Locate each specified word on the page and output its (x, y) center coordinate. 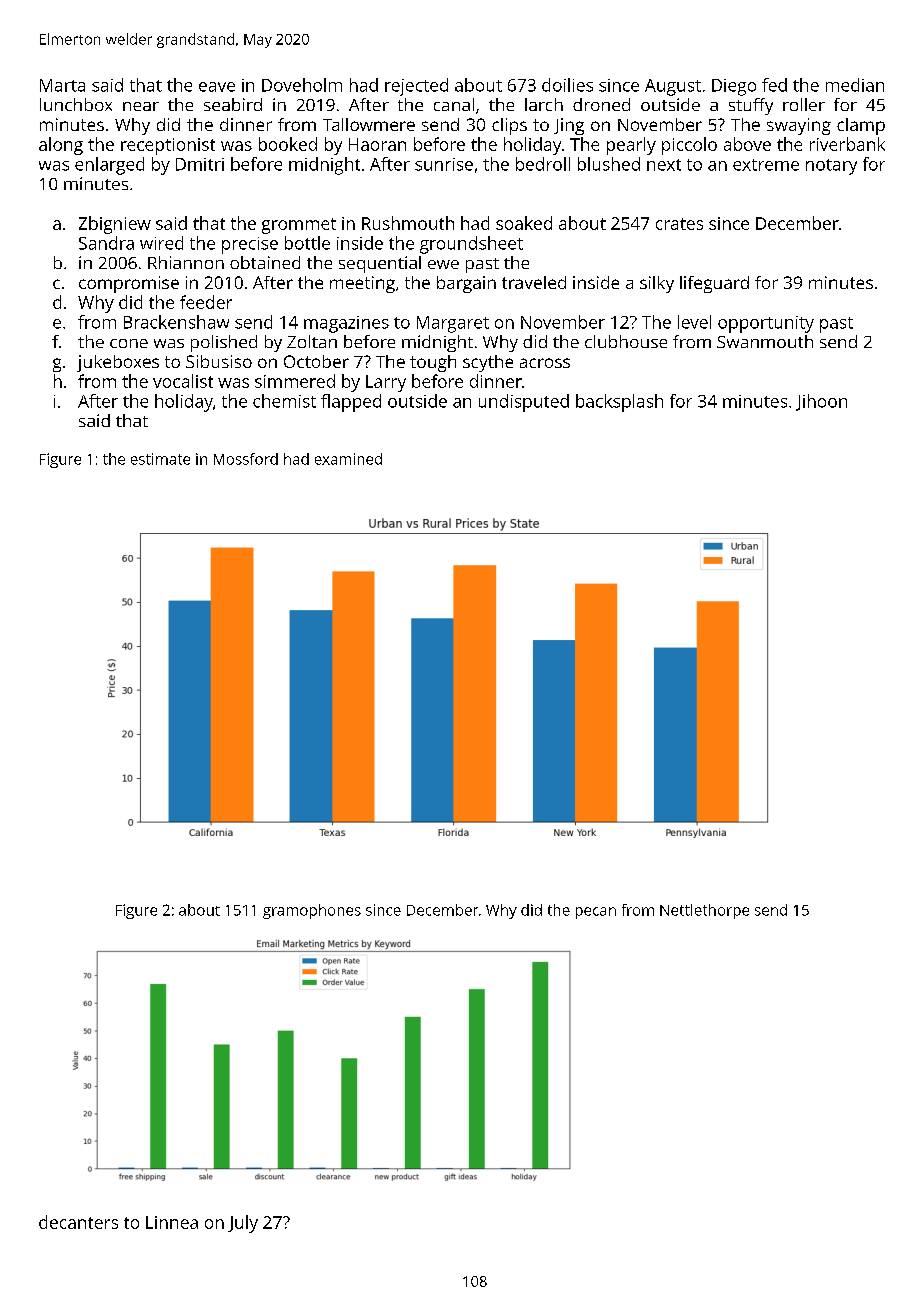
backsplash (619, 403)
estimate (160, 459)
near (141, 106)
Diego (734, 87)
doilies (567, 85)
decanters (78, 1222)
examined (348, 459)
